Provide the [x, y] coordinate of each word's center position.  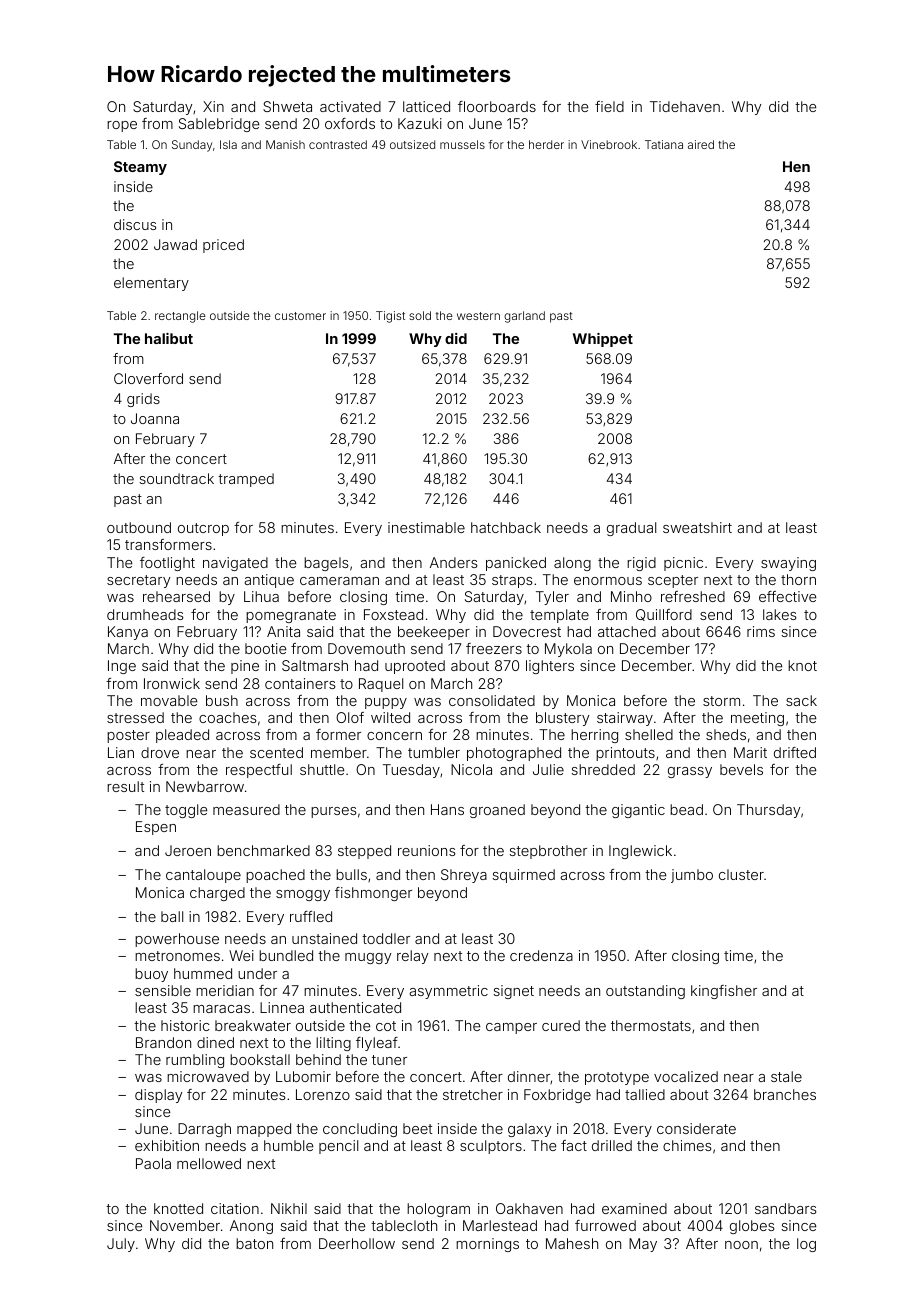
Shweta [287, 106]
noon [741, 1245]
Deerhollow [357, 1243]
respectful [259, 771]
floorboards [497, 106]
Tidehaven [685, 106]
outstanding [645, 992]
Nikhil [289, 1208]
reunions [427, 850]
